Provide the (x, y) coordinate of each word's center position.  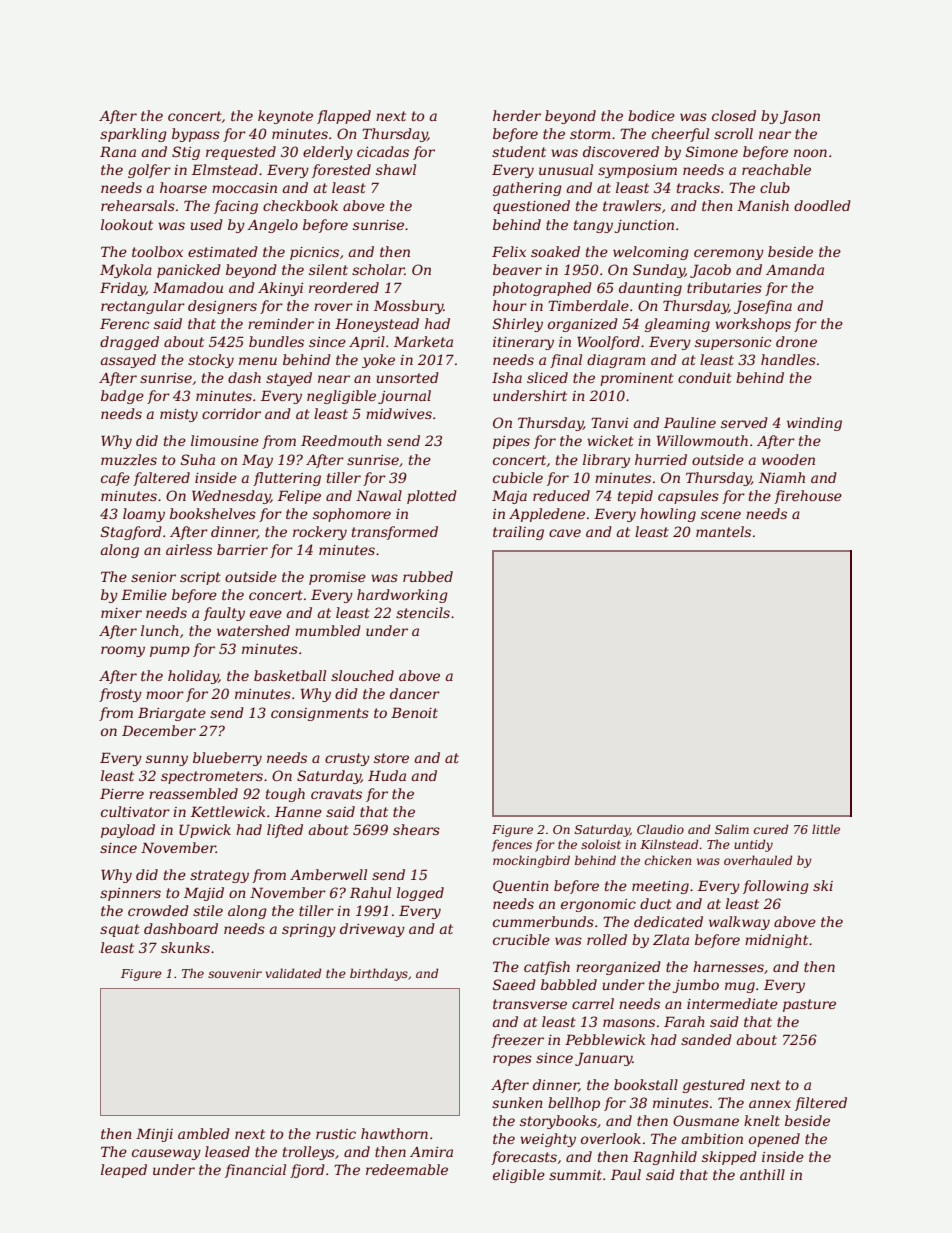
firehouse (808, 497)
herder (517, 115)
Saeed (514, 984)
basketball (290, 675)
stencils (423, 612)
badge (122, 397)
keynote (285, 117)
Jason (800, 117)
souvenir (235, 973)
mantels (723, 531)
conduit (705, 377)
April (367, 343)
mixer (121, 613)
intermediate (732, 1003)
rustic (336, 1134)
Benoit (414, 712)
